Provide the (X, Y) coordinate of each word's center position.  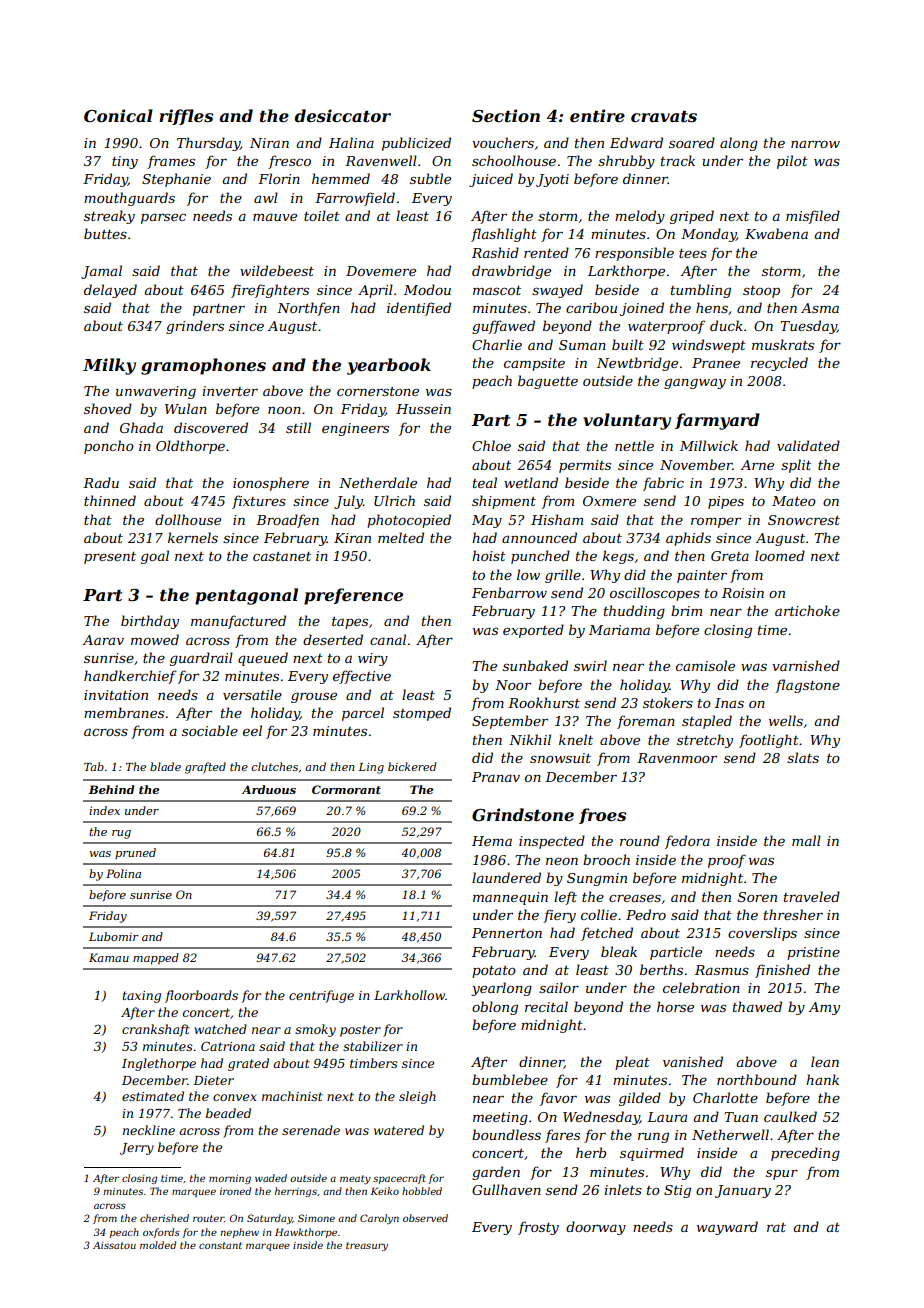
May (487, 521)
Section (506, 116)
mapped (156, 959)
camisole (705, 665)
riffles (186, 117)
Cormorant (346, 789)
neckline (149, 1130)
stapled (707, 722)
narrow (815, 144)
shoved (108, 408)
